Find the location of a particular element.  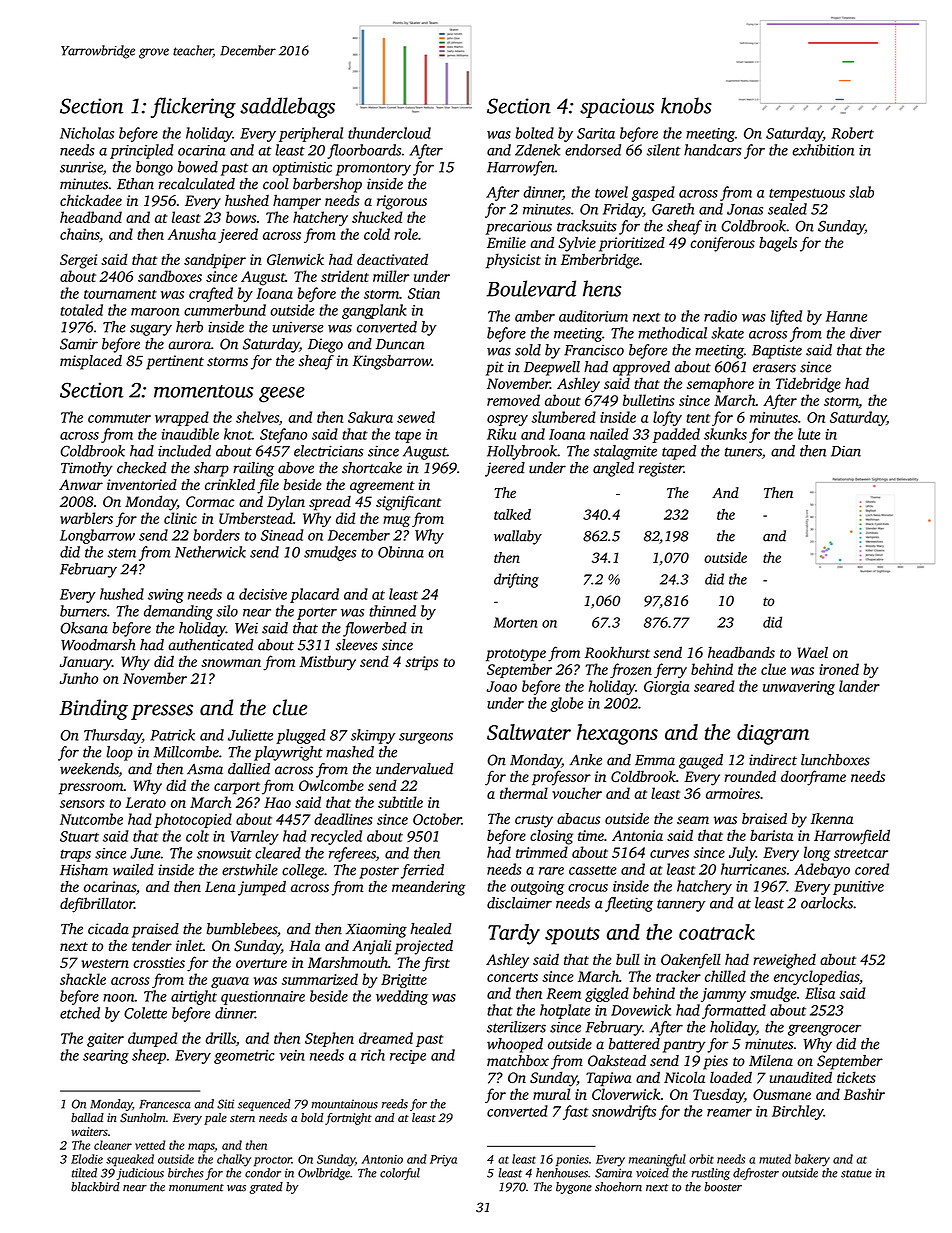

praised is located at coordinates (155, 930).
